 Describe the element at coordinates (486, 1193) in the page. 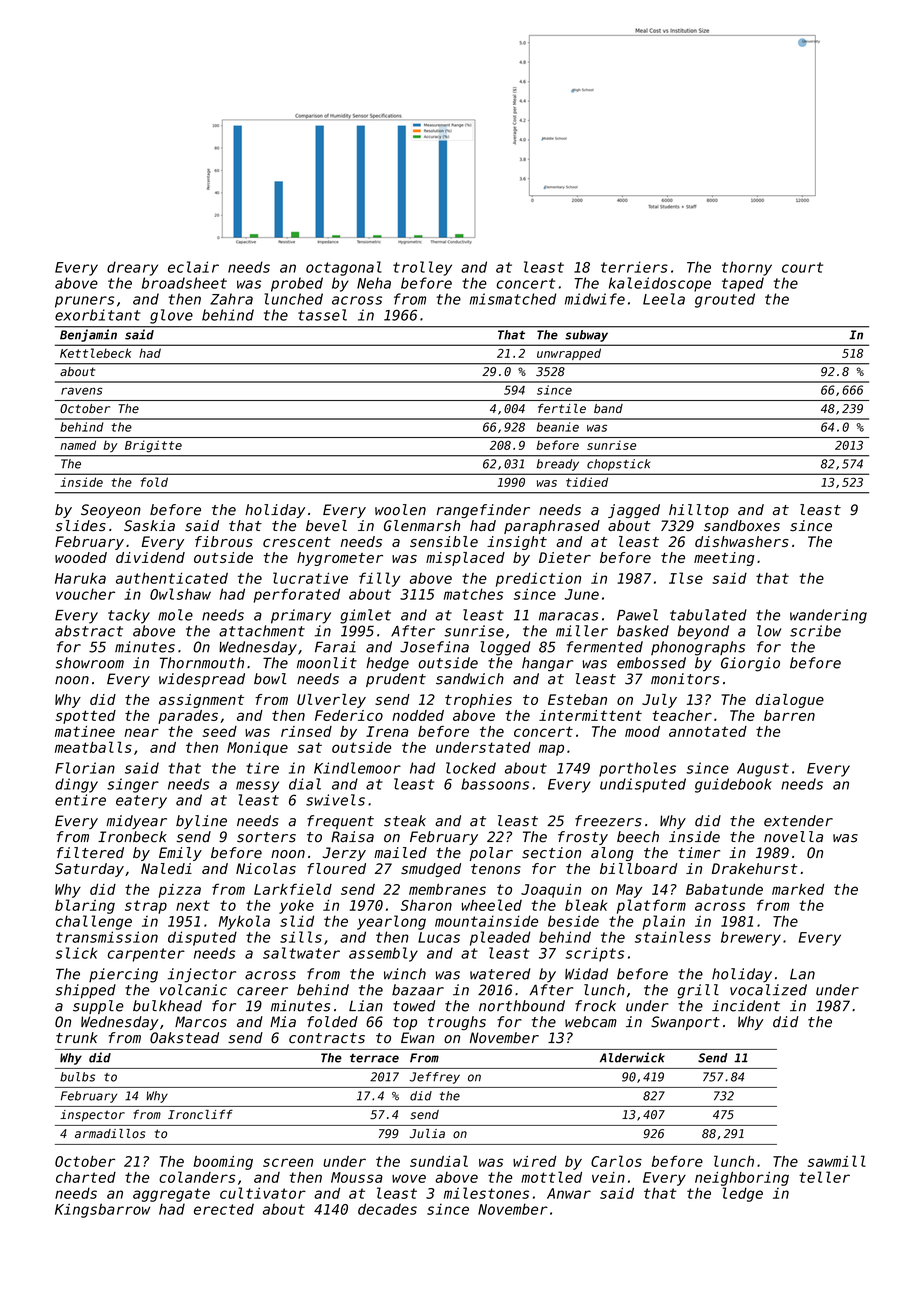

I see `milestones` at that location.
